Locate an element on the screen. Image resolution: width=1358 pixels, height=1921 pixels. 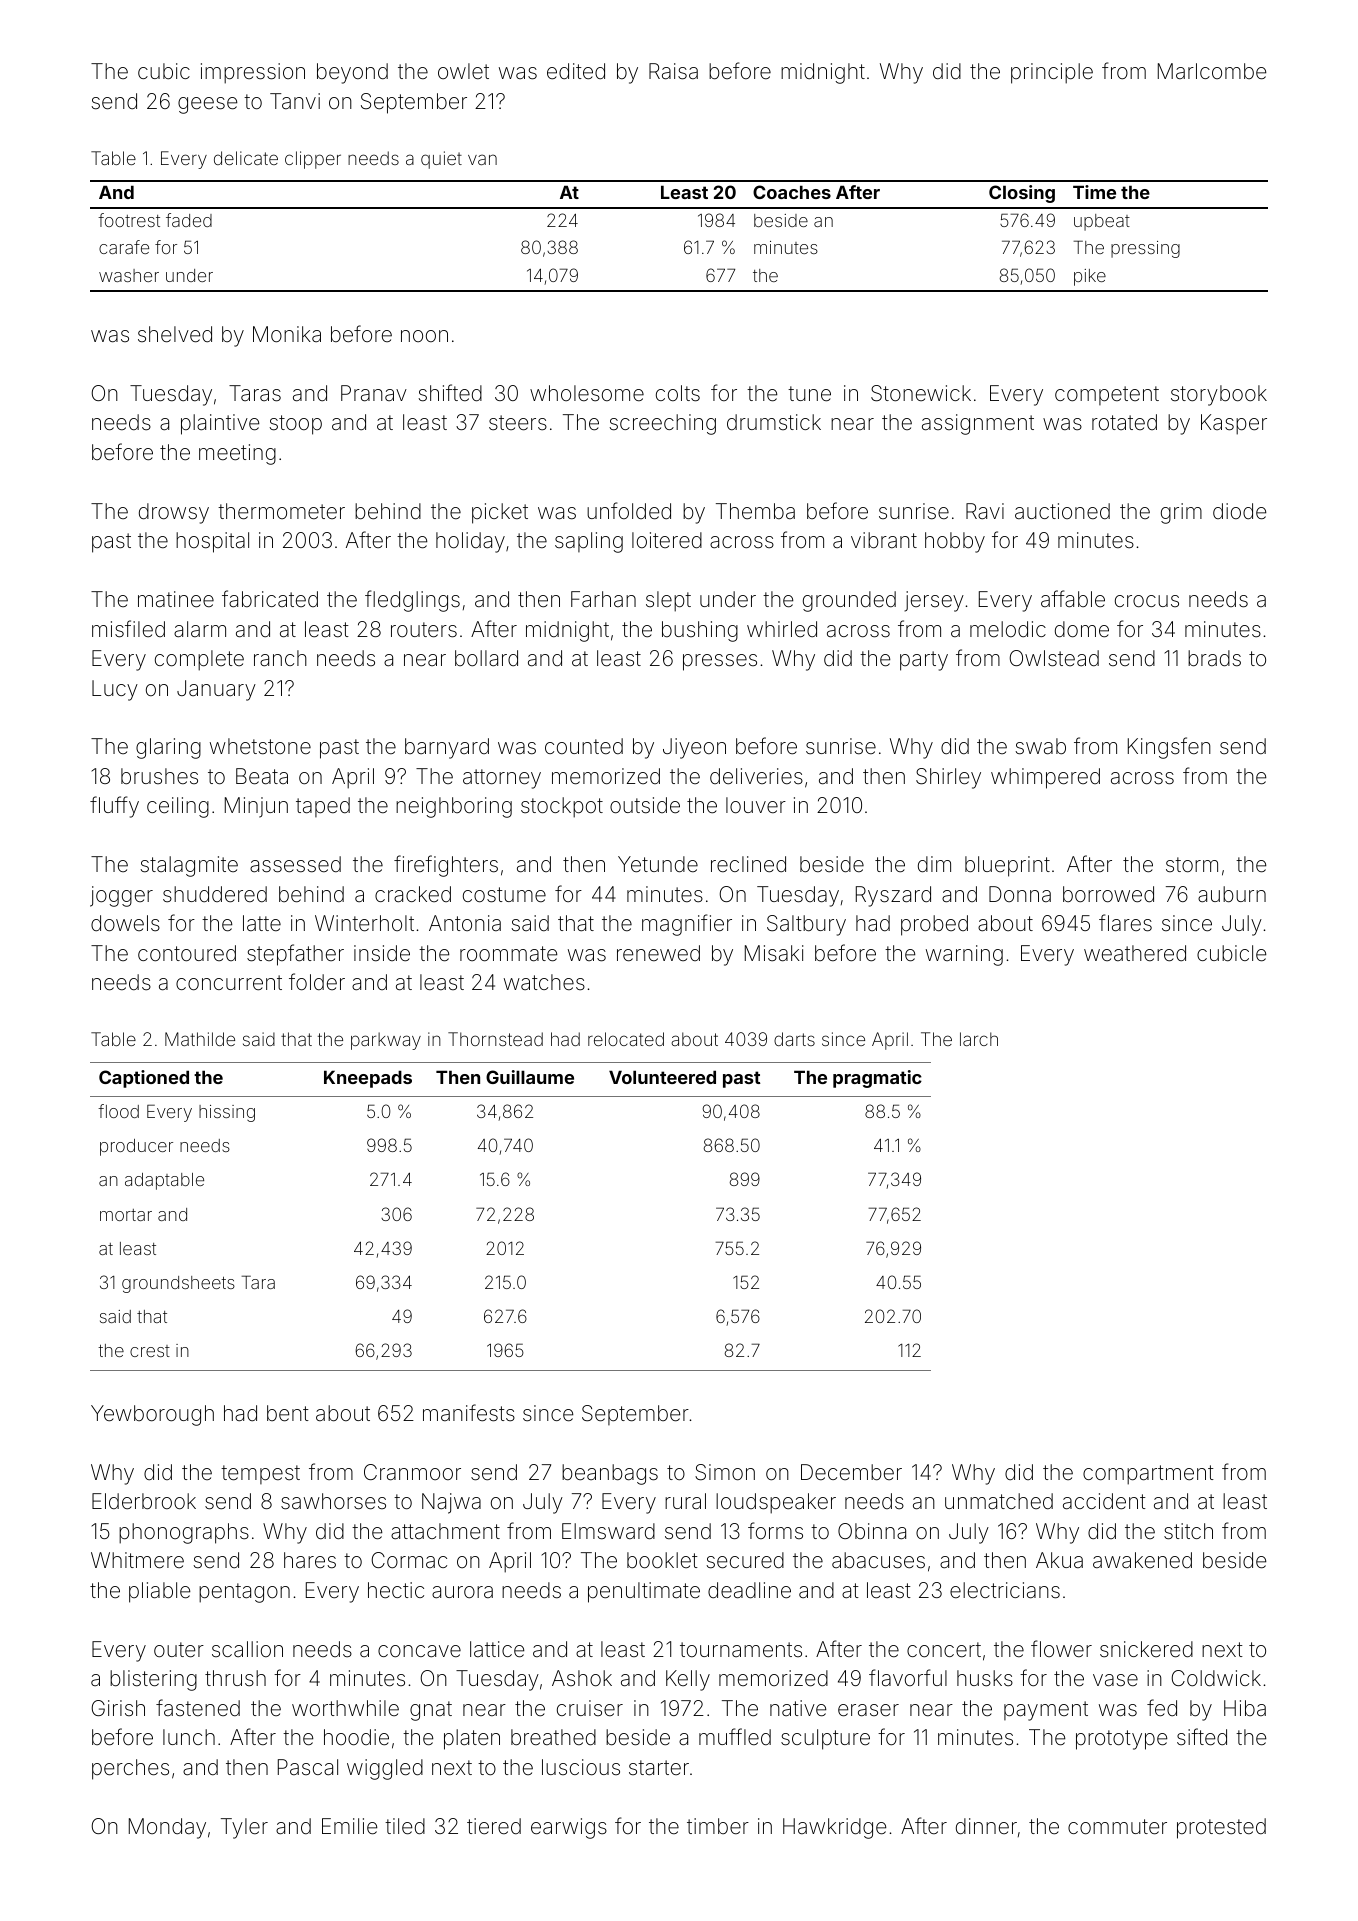
darts is located at coordinates (794, 1039).
